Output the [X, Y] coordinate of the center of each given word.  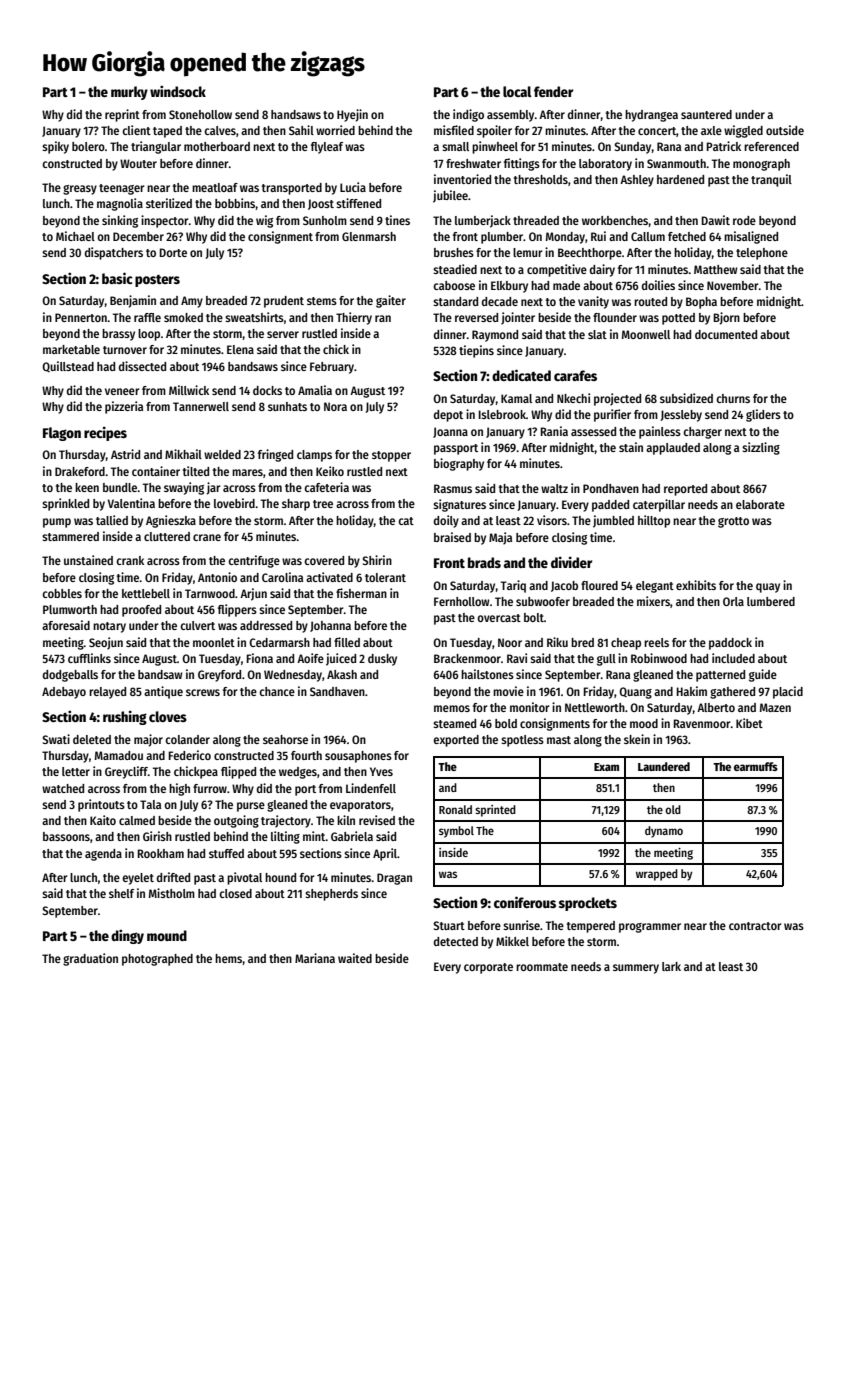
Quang [635, 693]
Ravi [517, 658]
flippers [237, 610]
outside [785, 130]
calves [220, 130]
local [517, 91]
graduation [90, 959]
